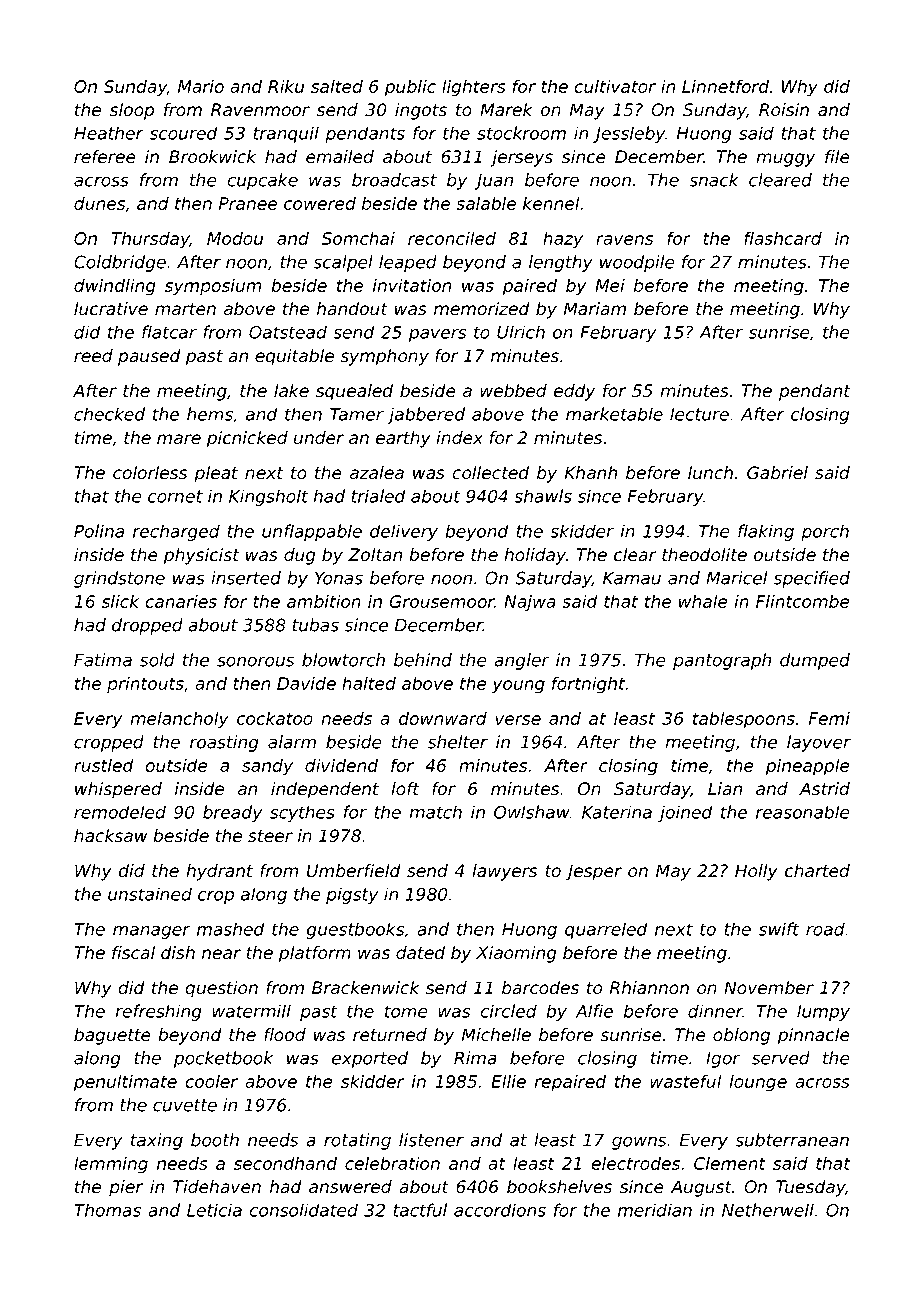 This document has width=924, height=1308. What do you see at coordinates (157, 660) in the document?
I see `sold` at bounding box center [157, 660].
